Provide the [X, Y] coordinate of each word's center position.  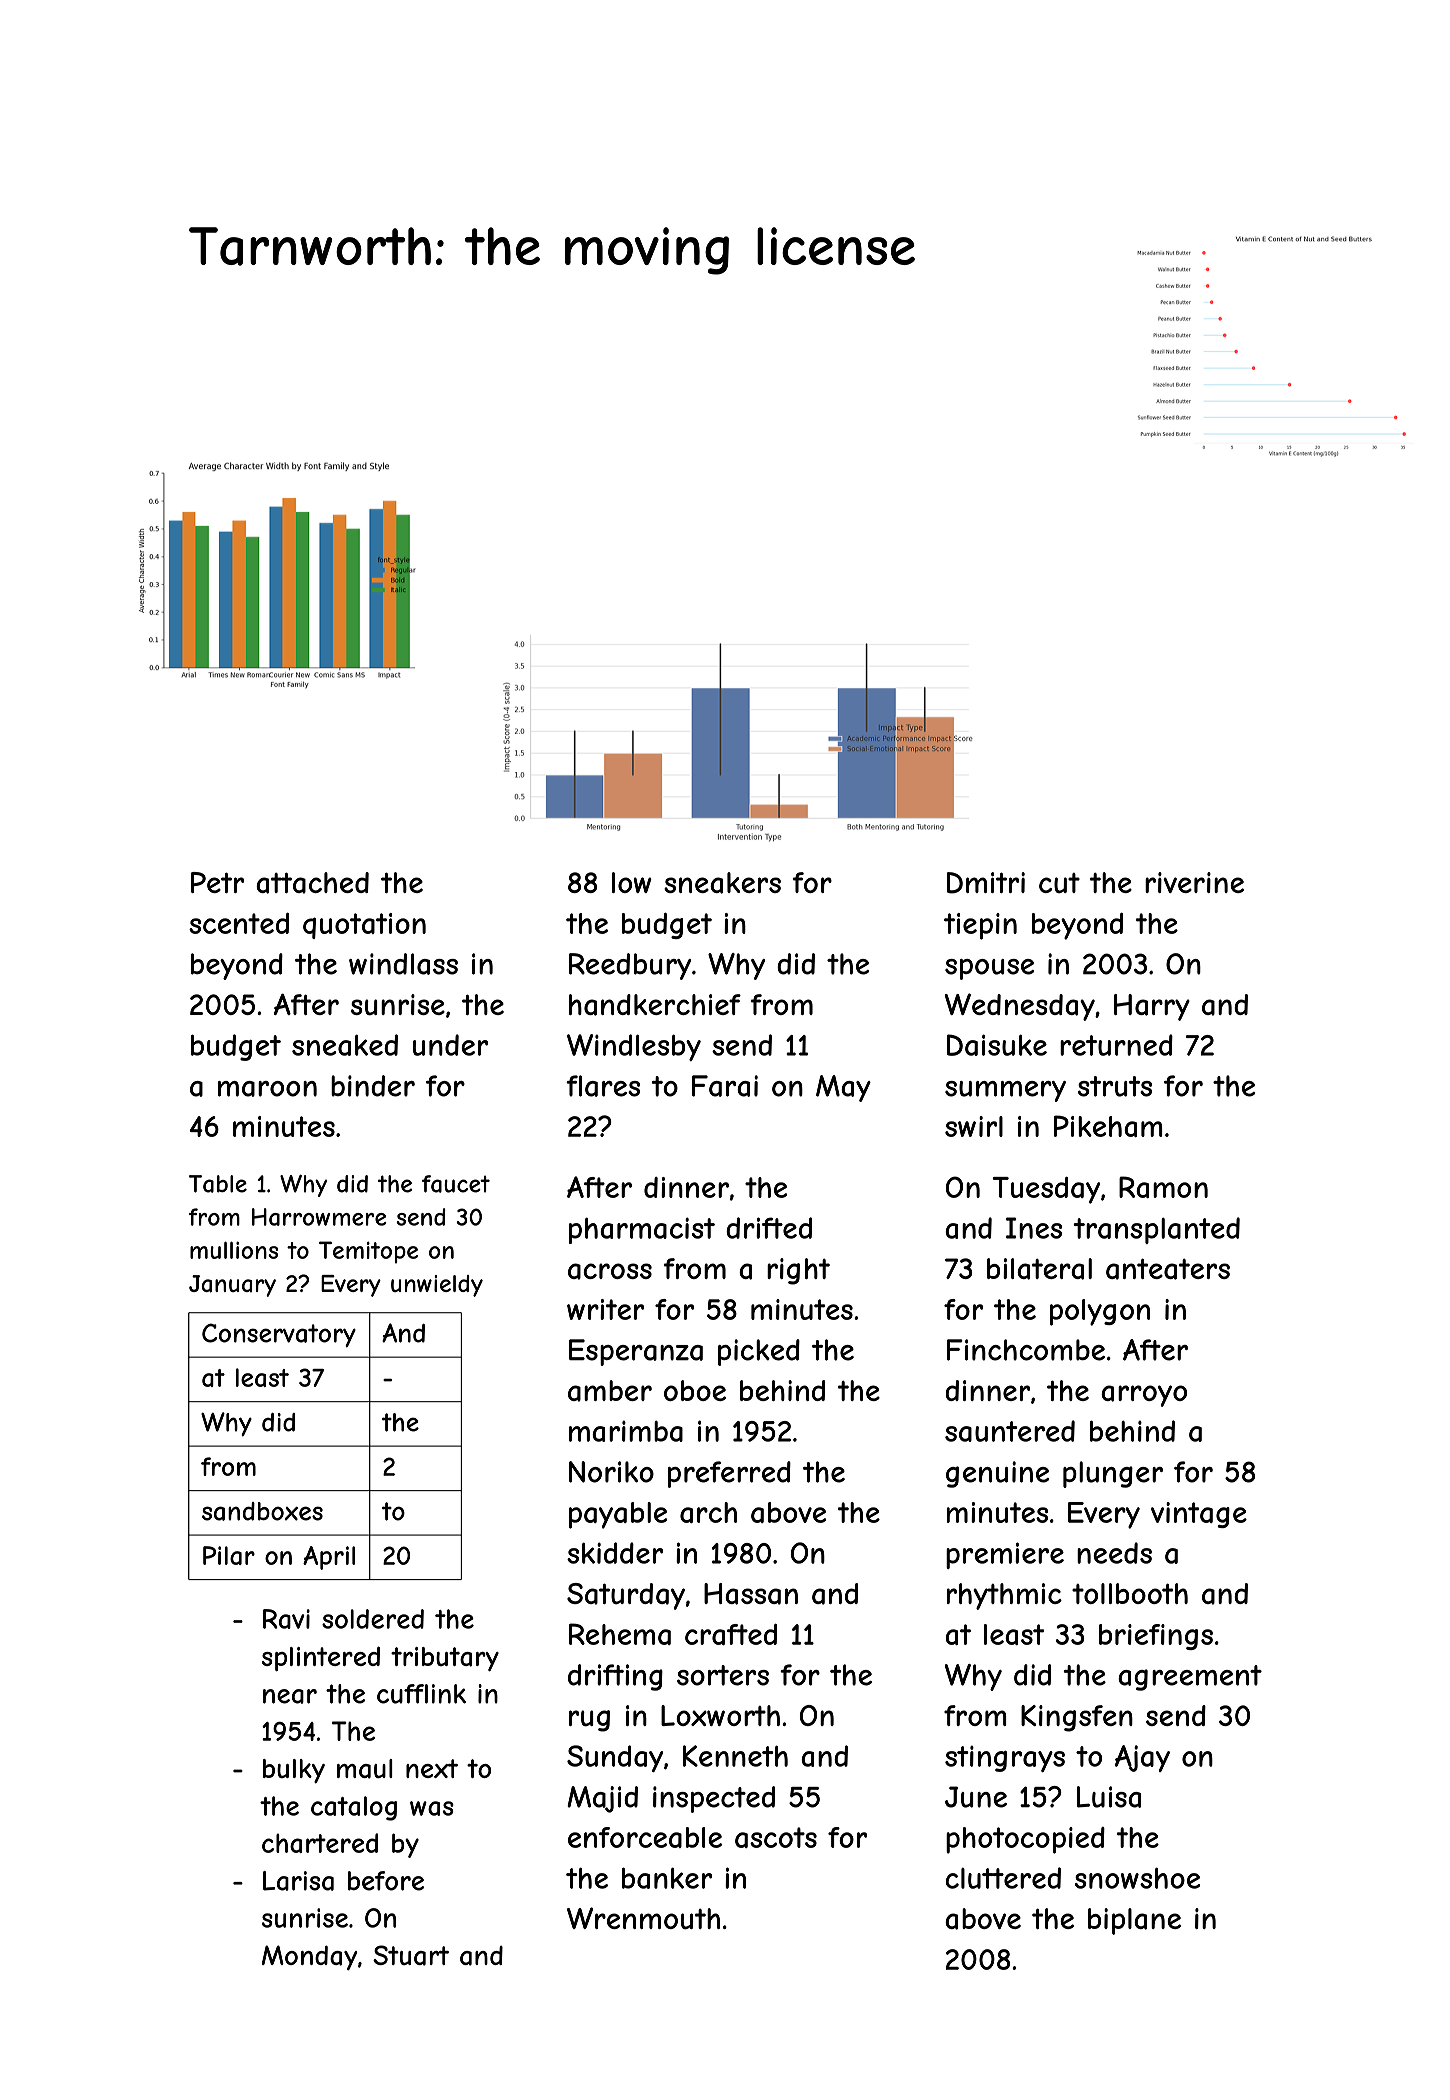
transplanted [1156, 1230]
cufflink [421, 1694]
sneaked [345, 1045]
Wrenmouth [643, 1918]
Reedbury [630, 966]
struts [1115, 1086]
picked [759, 1352]
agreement [1190, 1678]
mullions [234, 1250]
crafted [731, 1634]
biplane [1134, 1921]
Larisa [298, 1881]
